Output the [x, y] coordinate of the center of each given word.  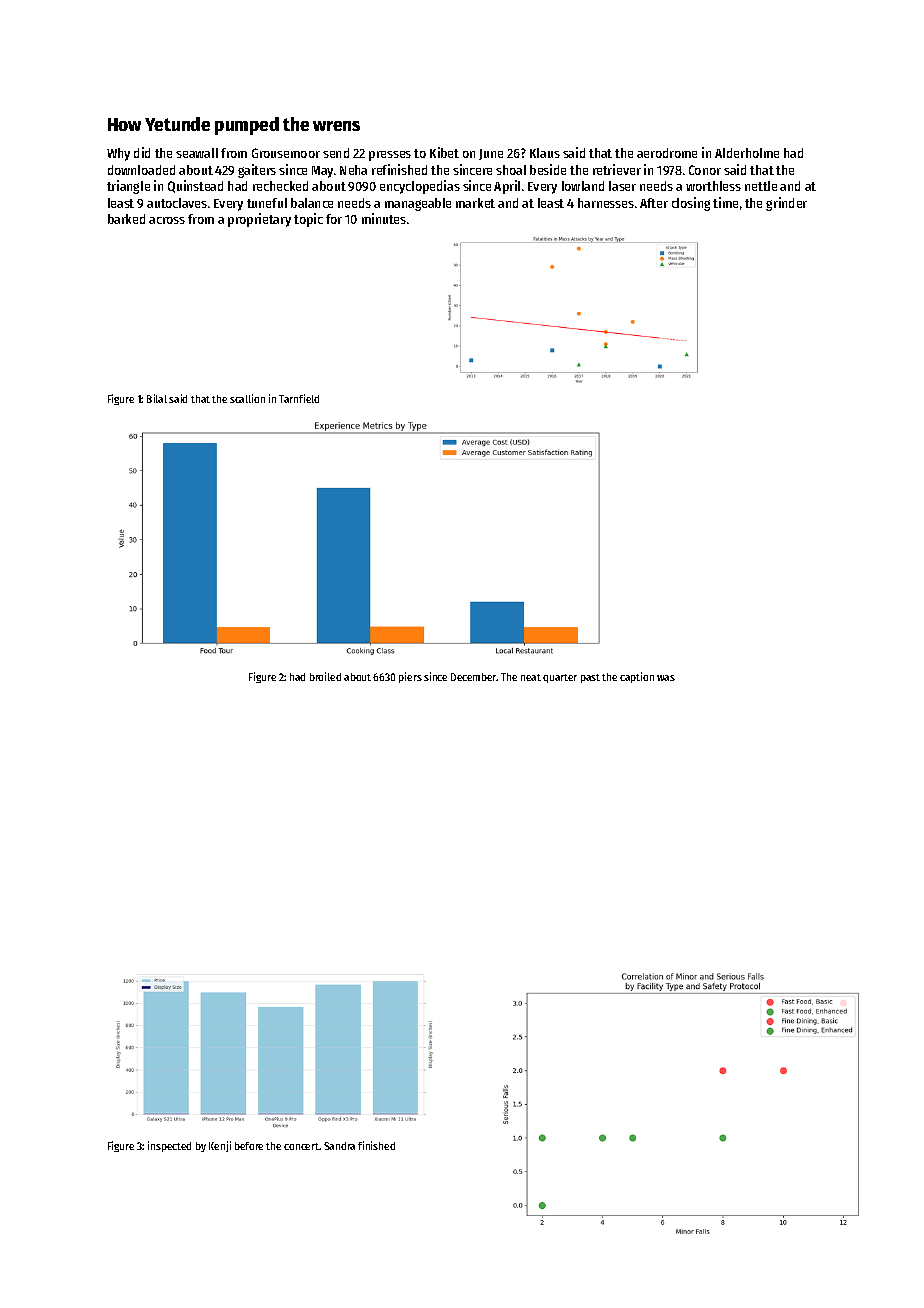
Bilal [157, 398]
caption [637, 677]
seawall [197, 153]
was [666, 678]
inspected [169, 1146]
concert [301, 1146]
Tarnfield [299, 398]
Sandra [339, 1146]
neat [531, 677]
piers [410, 677]
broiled [325, 676]
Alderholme [747, 153]
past [590, 678]
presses [390, 156]
